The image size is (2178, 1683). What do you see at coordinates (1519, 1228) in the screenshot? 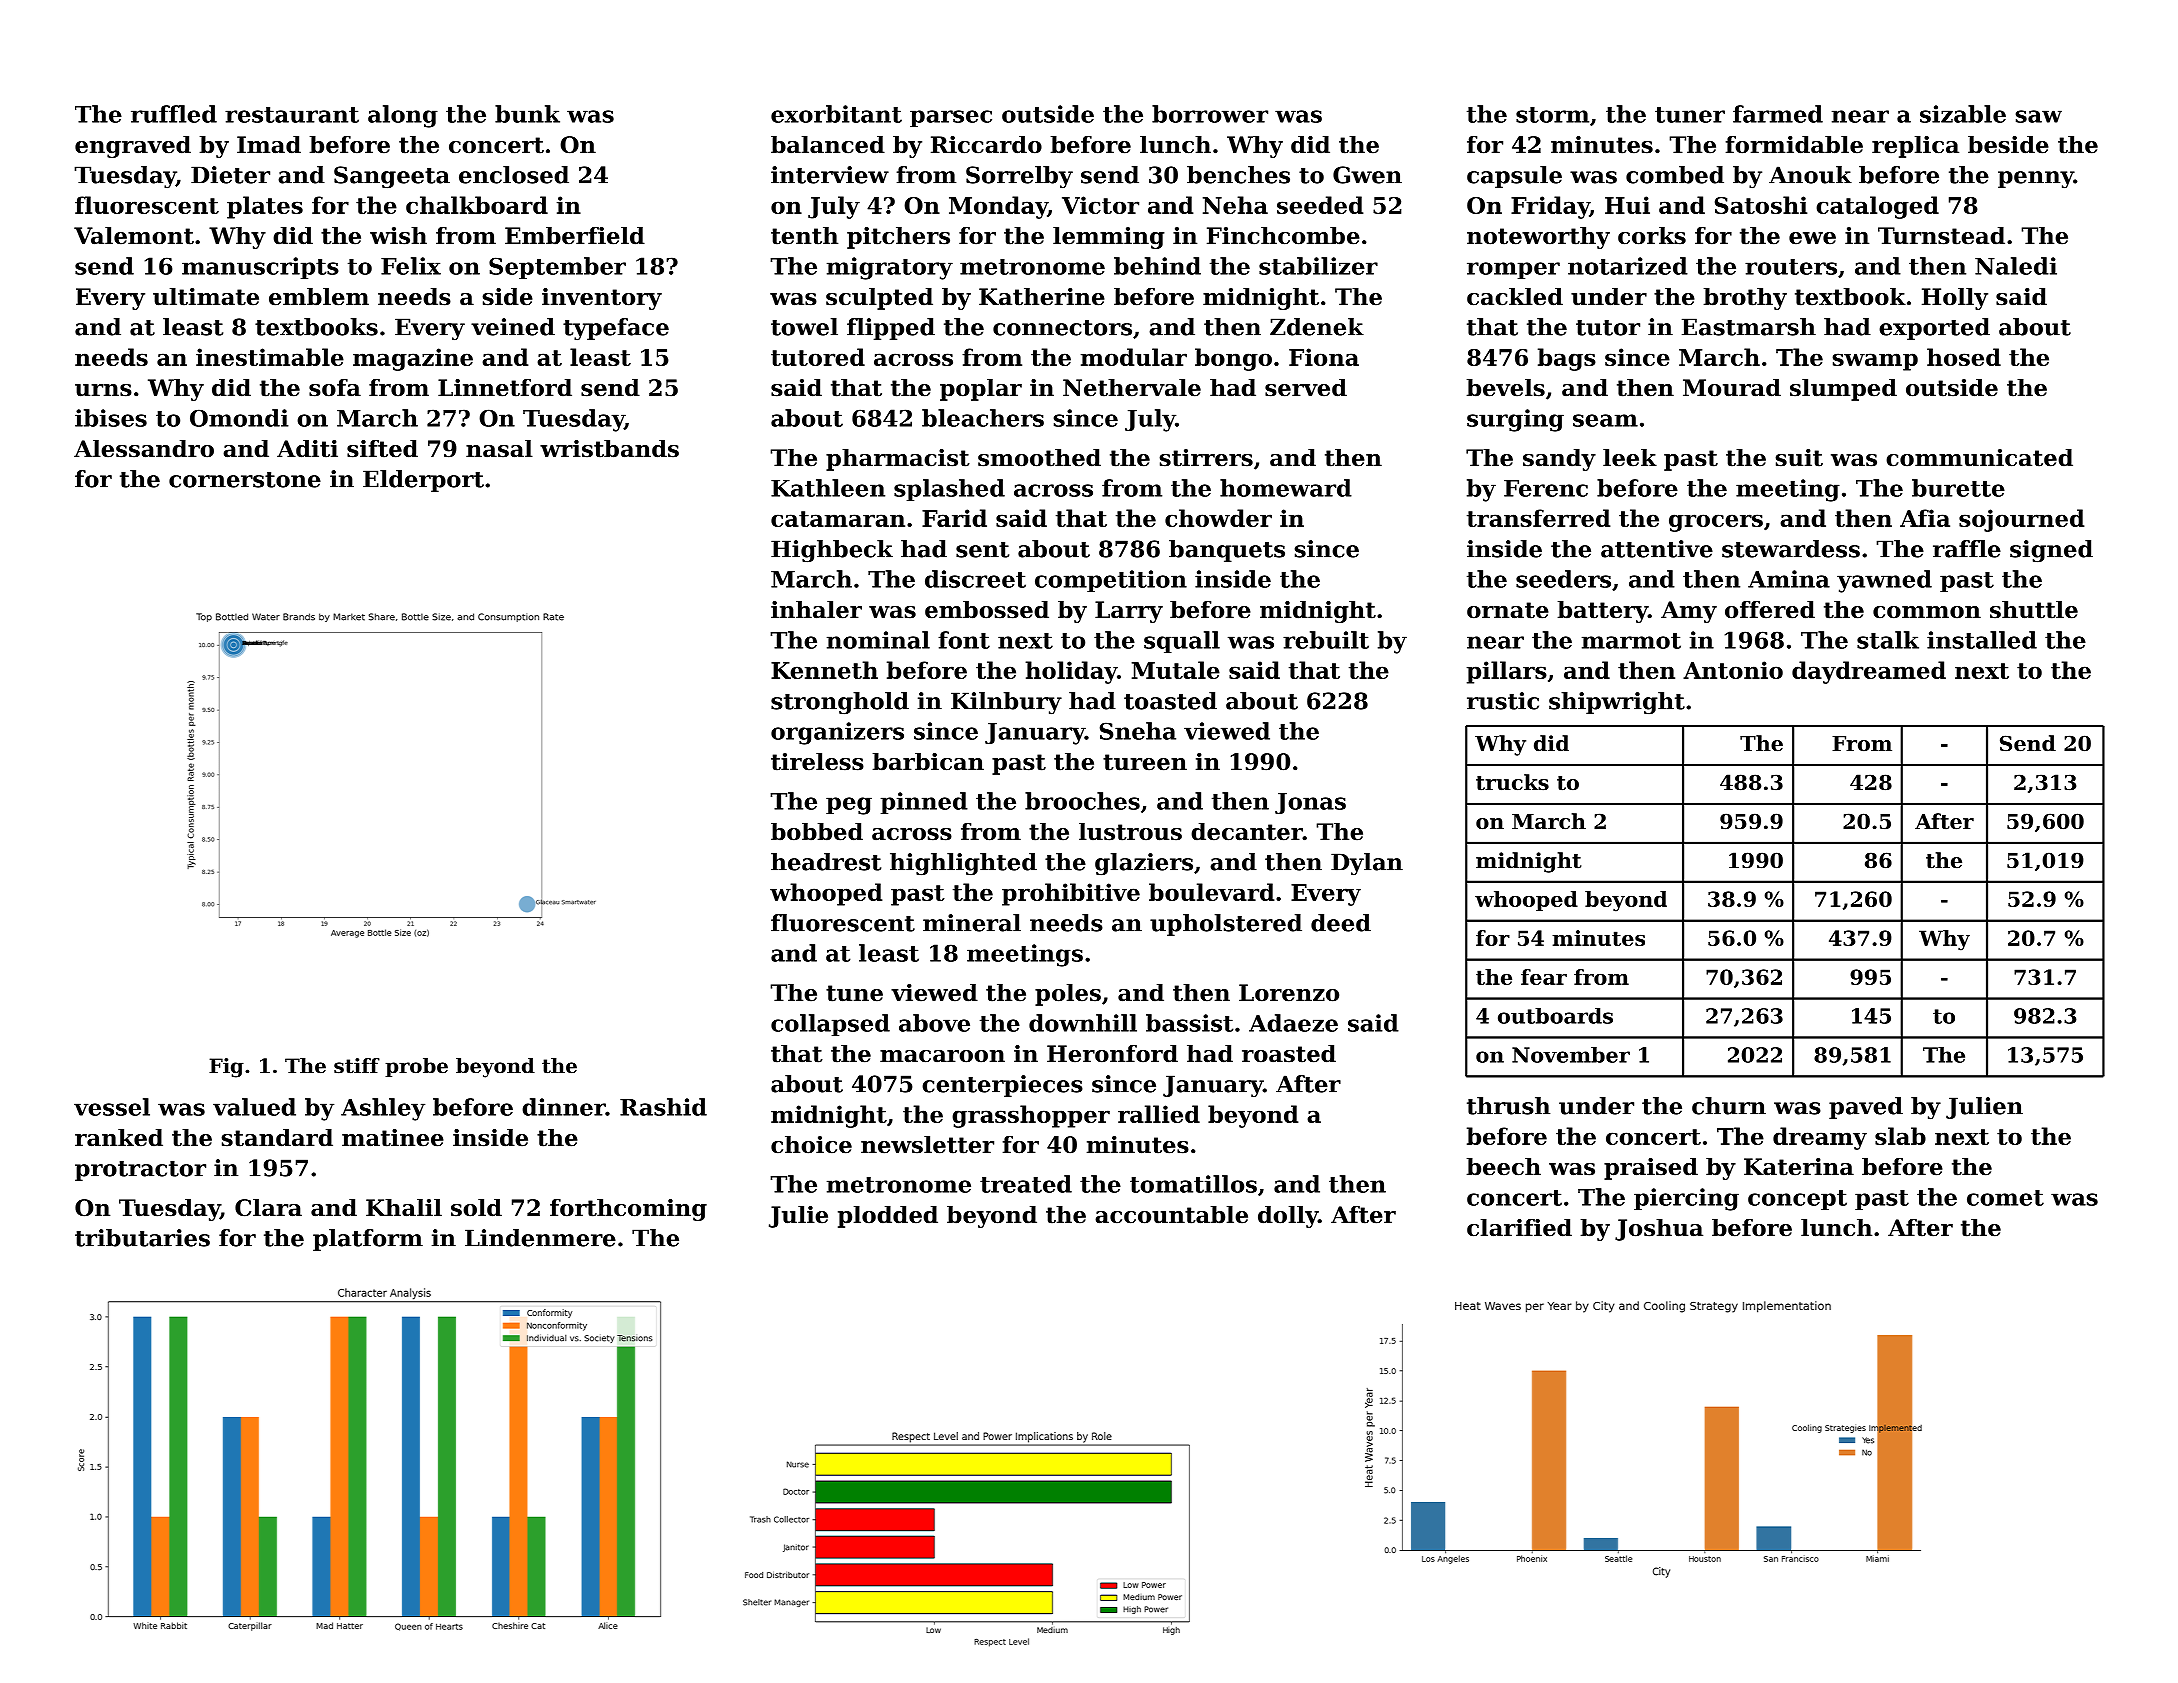
I see `clarified` at bounding box center [1519, 1228].
